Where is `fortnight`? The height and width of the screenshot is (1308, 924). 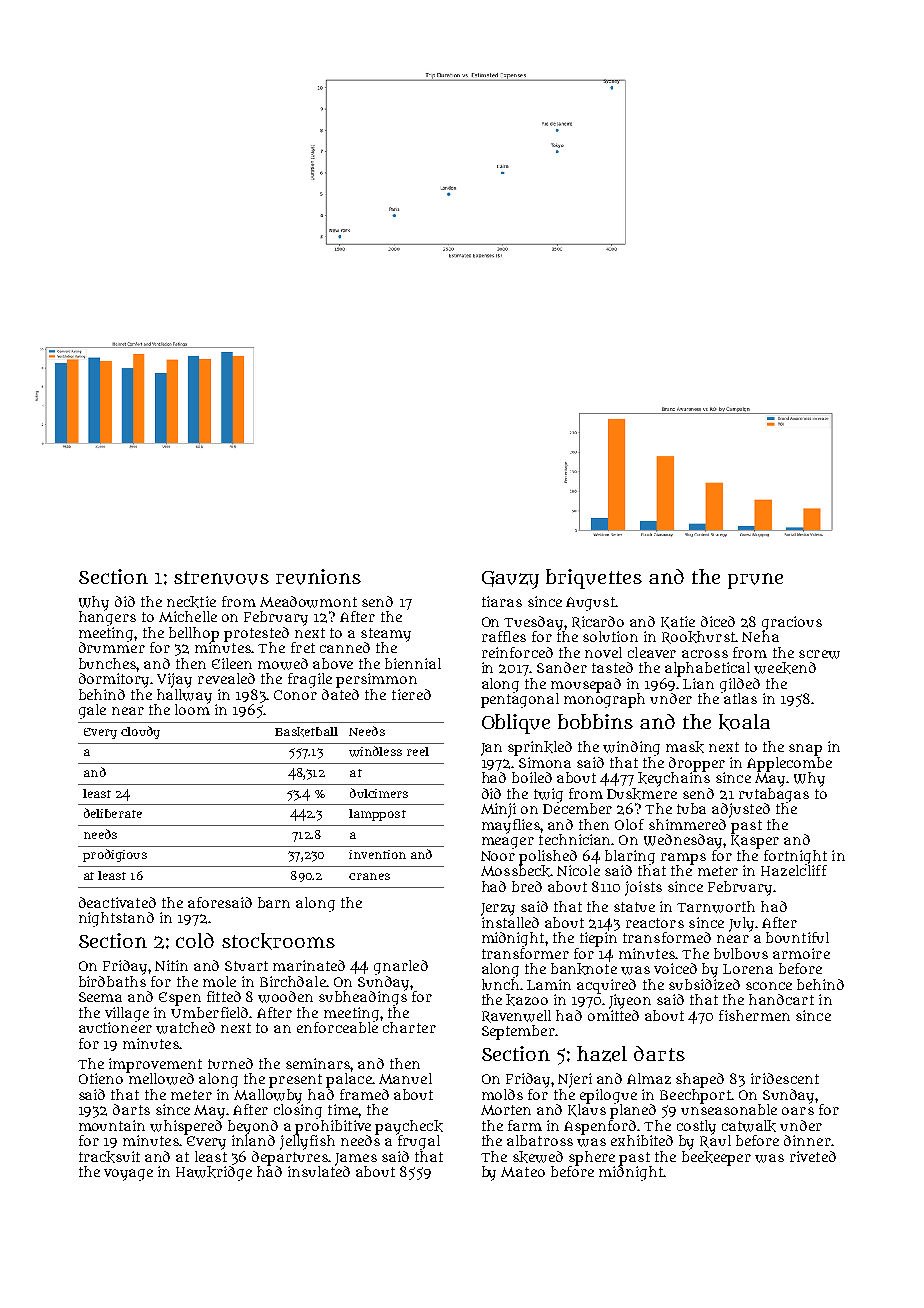
fortnight is located at coordinates (795, 857).
